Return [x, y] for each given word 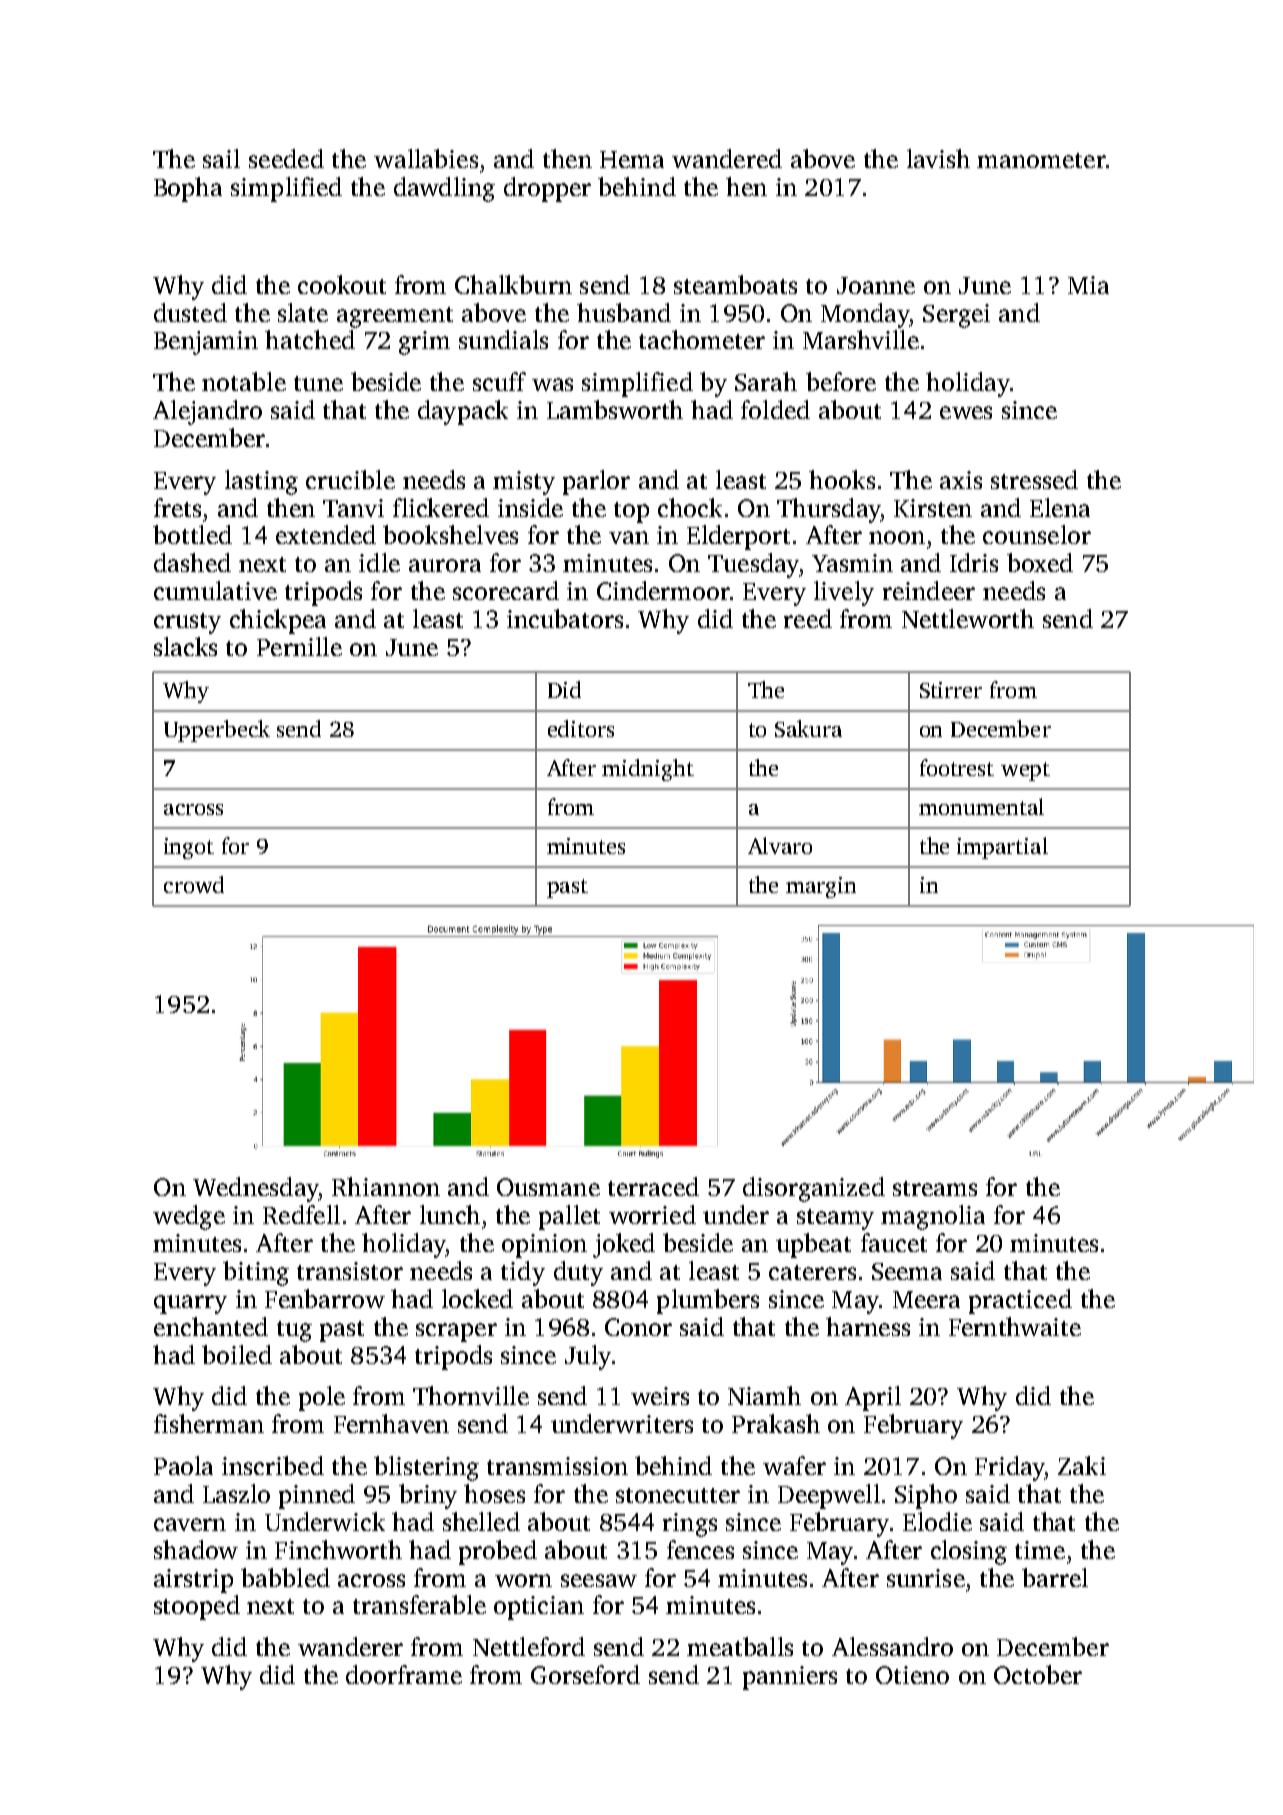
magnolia [933, 1217]
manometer [1041, 160]
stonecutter [678, 1495]
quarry [190, 1304]
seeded [286, 158]
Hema [632, 159]
